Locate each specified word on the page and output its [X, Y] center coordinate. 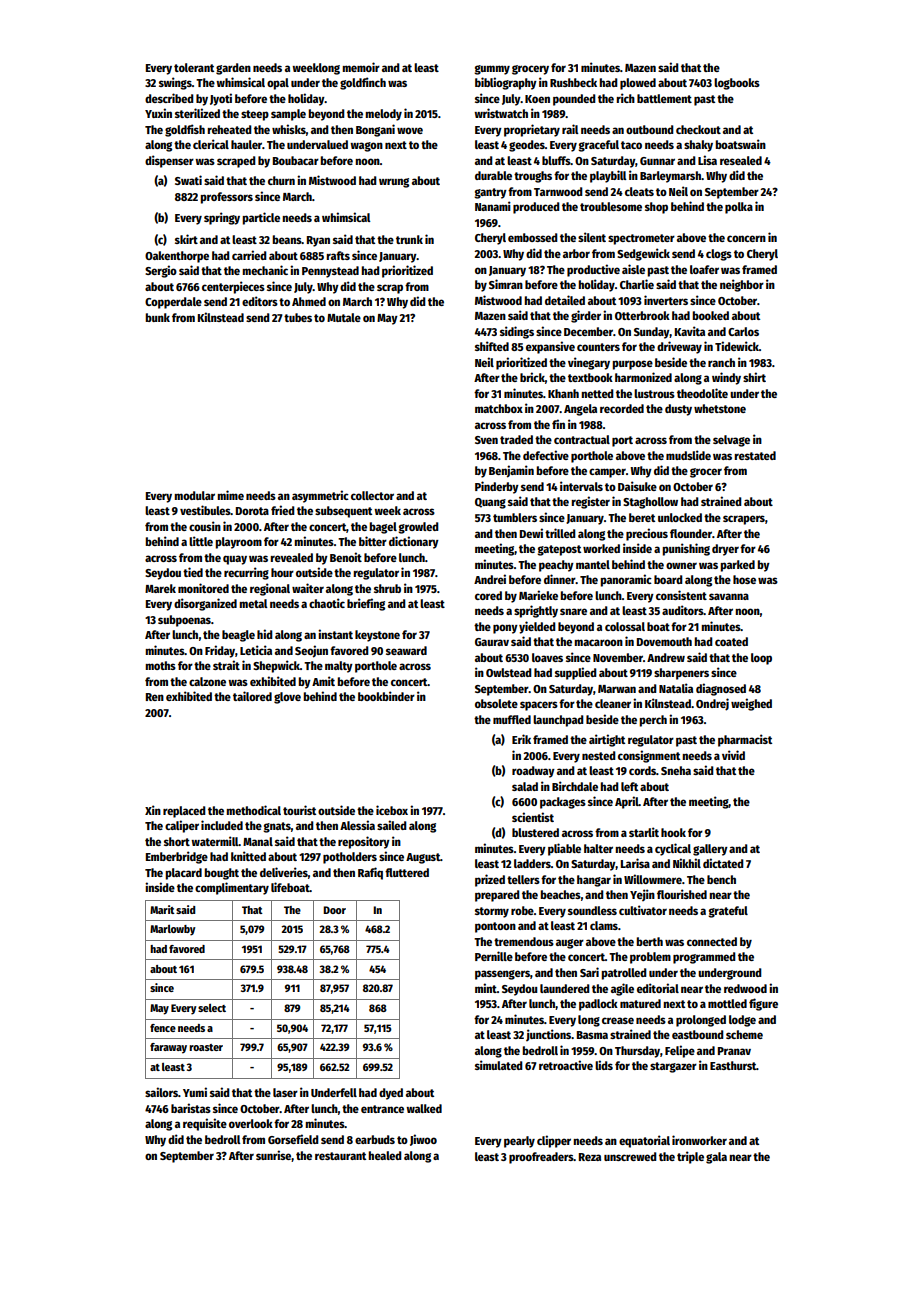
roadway [533, 772]
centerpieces [233, 287]
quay [235, 560]
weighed [751, 704]
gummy [492, 70]
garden [233, 69]
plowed [638, 84]
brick [532, 377]
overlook [251, 1123]
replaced [184, 812]
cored [488, 595]
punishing [686, 549]
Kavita [690, 331]
